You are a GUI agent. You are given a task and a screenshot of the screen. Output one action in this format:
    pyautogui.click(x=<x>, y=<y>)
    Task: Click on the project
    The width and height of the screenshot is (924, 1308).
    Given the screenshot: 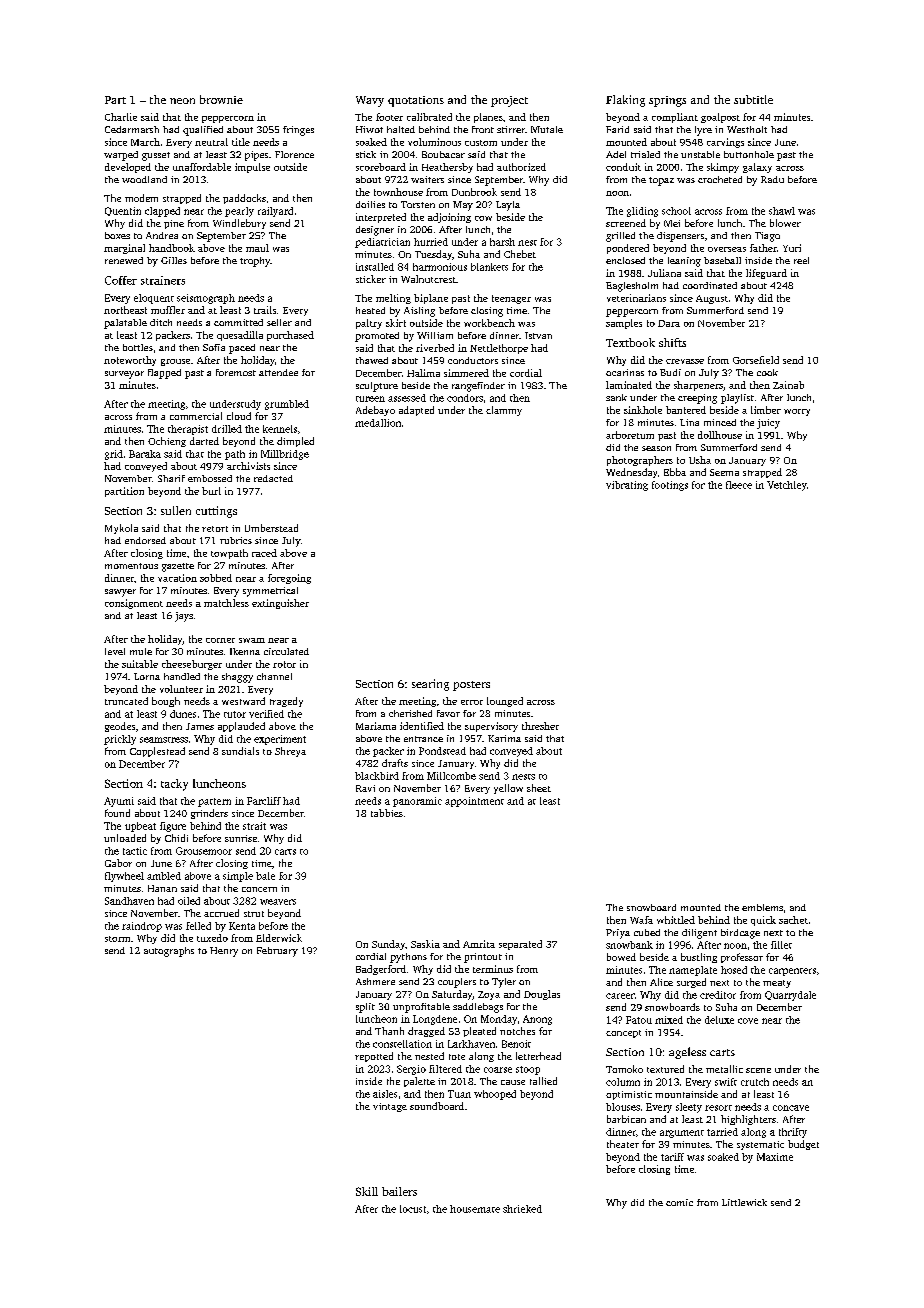 What is the action you would take?
    pyautogui.click(x=509, y=101)
